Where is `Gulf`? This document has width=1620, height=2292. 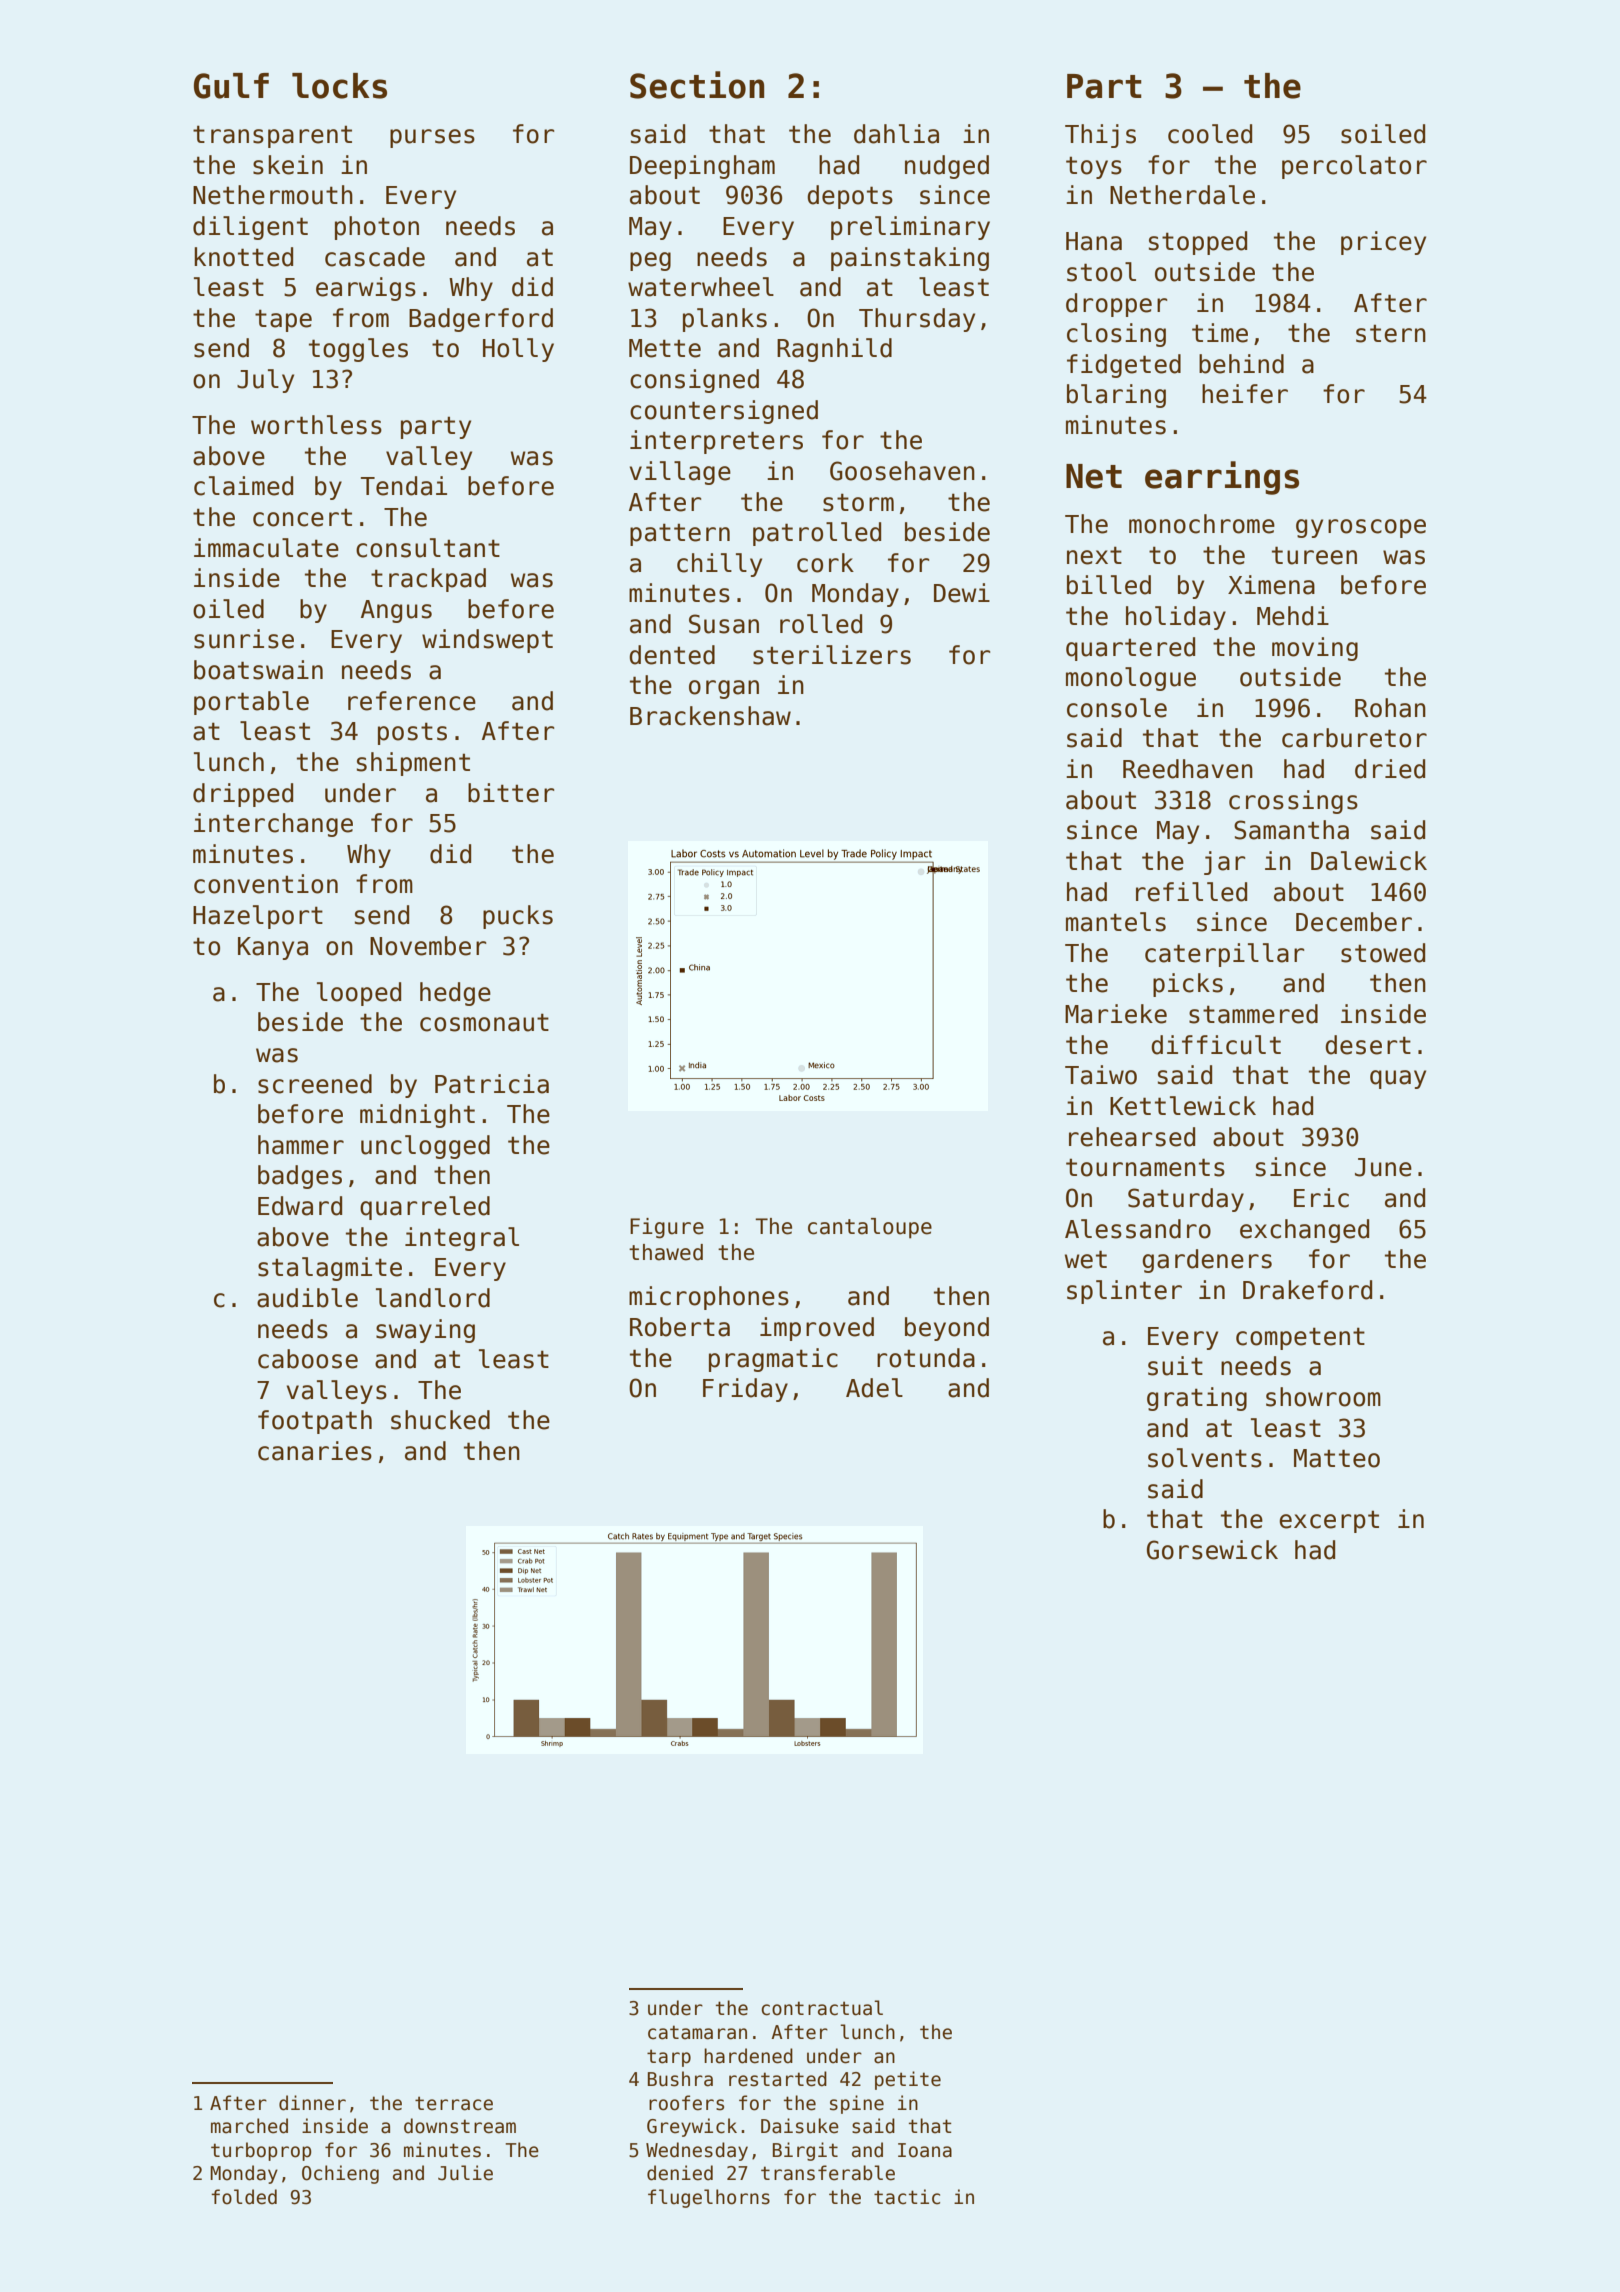
Gulf is located at coordinates (231, 86).
